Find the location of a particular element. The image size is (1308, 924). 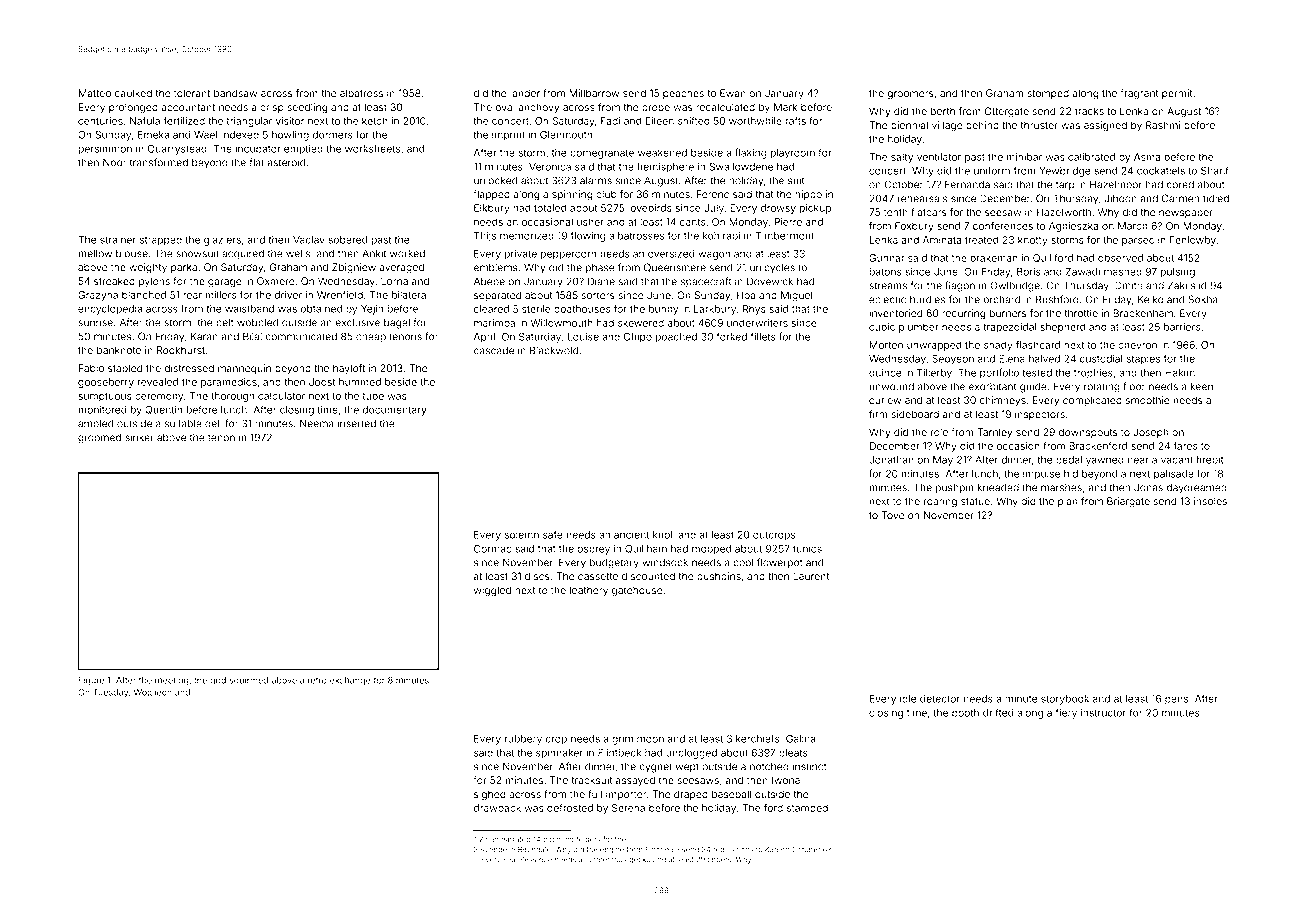

Tuesday is located at coordinates (110, 693).
